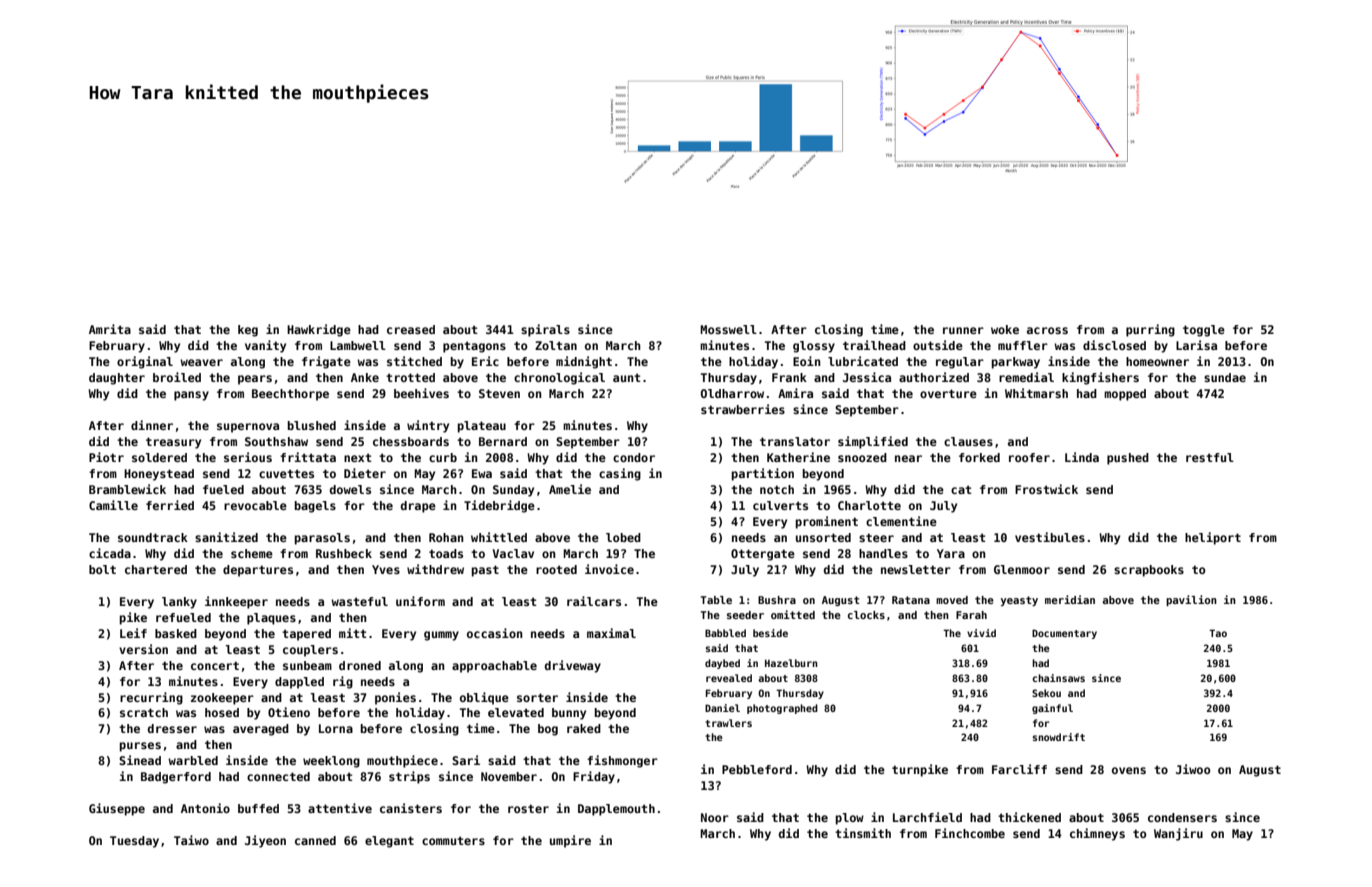 This screenshot has height=887, width=1372. Describe the element at coordinates (763, 555) in the screenshot. I see `Ottergate` at that location.
